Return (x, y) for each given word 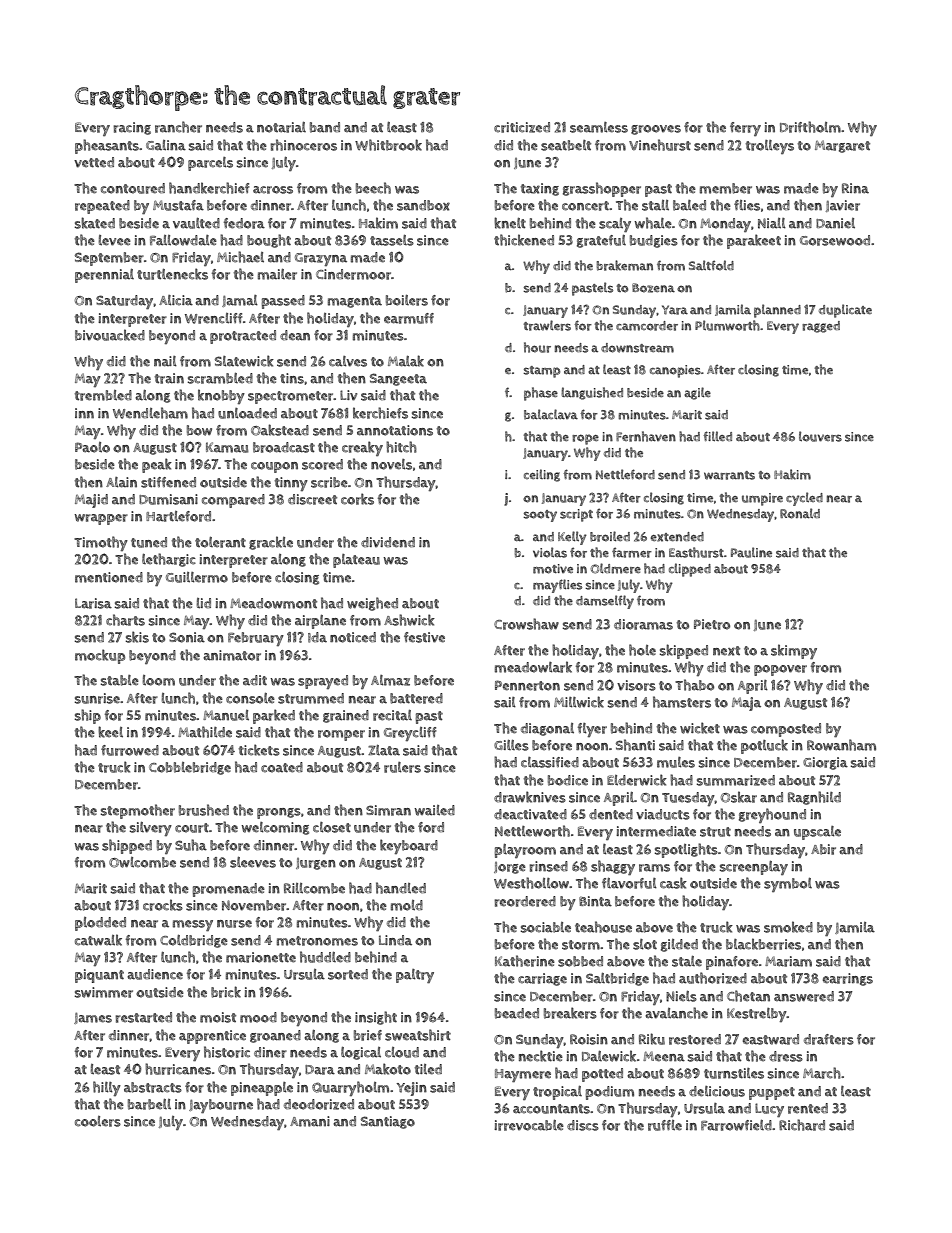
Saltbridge (617, 979)
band (325, 127)
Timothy (101, 543)
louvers (820, 436)
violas (550, 552)
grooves (656, 130)
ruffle (665, 1125)
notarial (281, 127)
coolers (98, 1121)
